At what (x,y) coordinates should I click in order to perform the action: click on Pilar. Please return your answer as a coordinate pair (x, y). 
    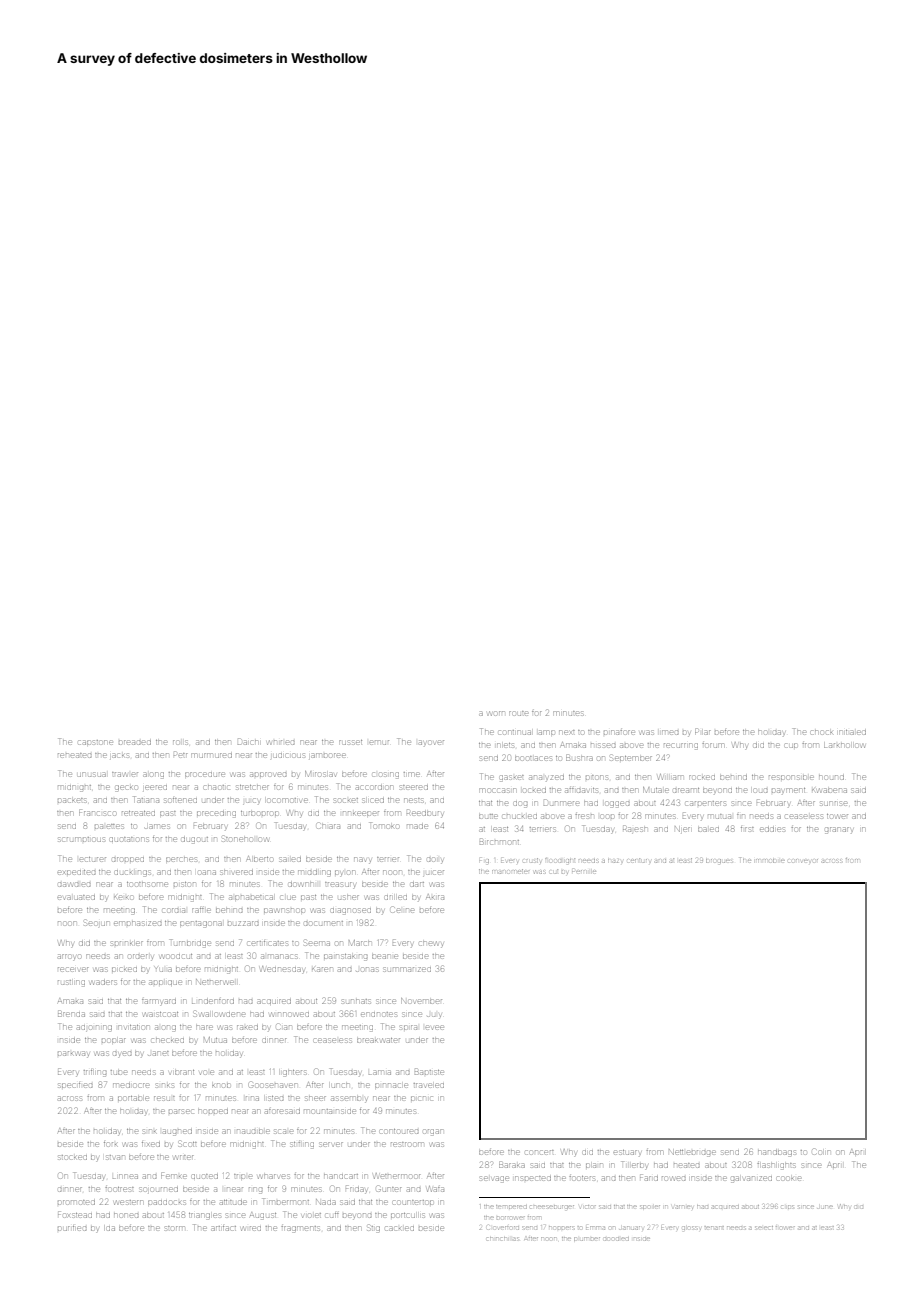
    Looking at the image, I should click on (702, 732).
